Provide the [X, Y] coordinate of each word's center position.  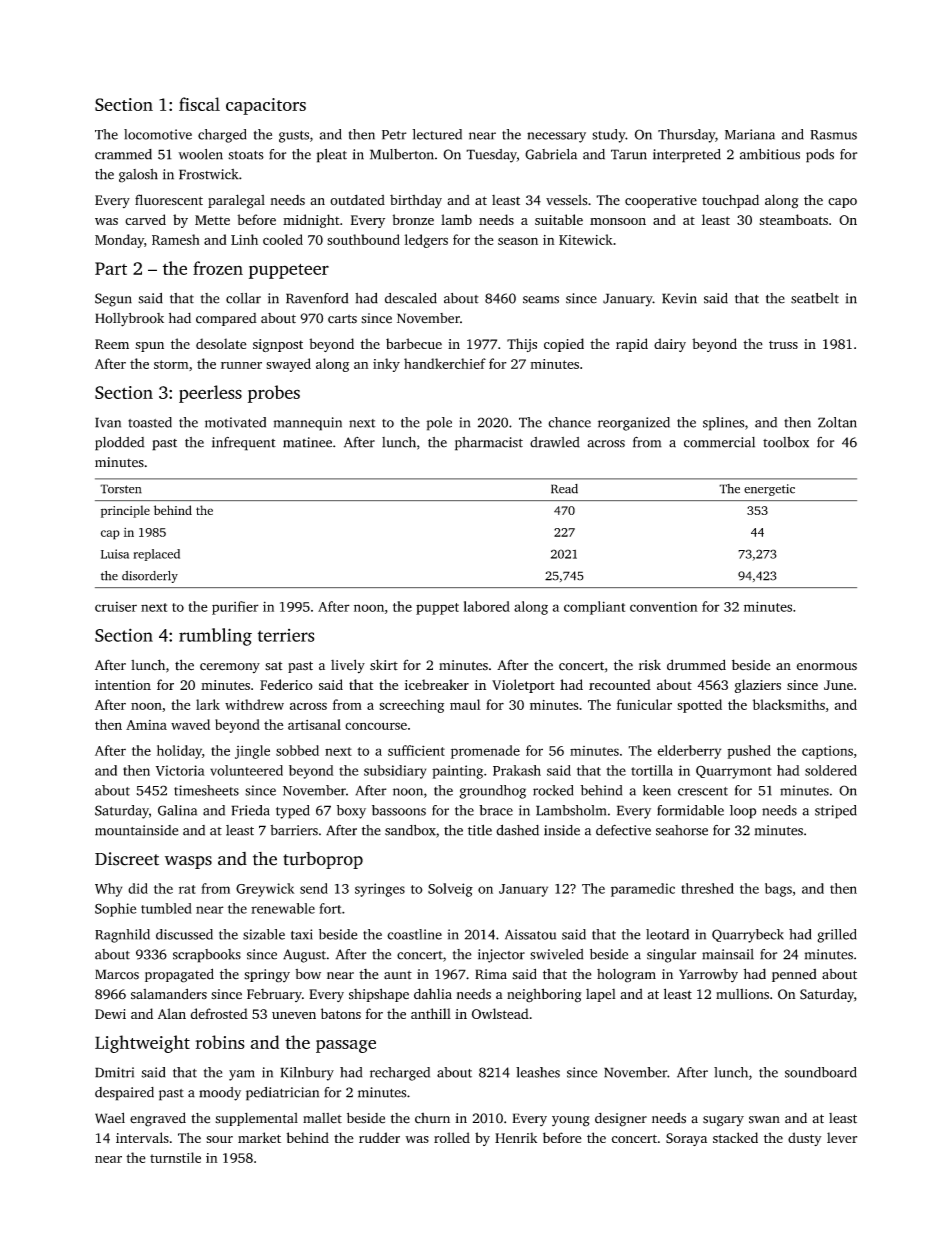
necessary [556, 137]
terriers [286, 635]
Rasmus [833, 135]
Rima [491, 974]
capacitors [266, 106]
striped [836, 812]
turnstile [175, 1157]
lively [348, 666]
